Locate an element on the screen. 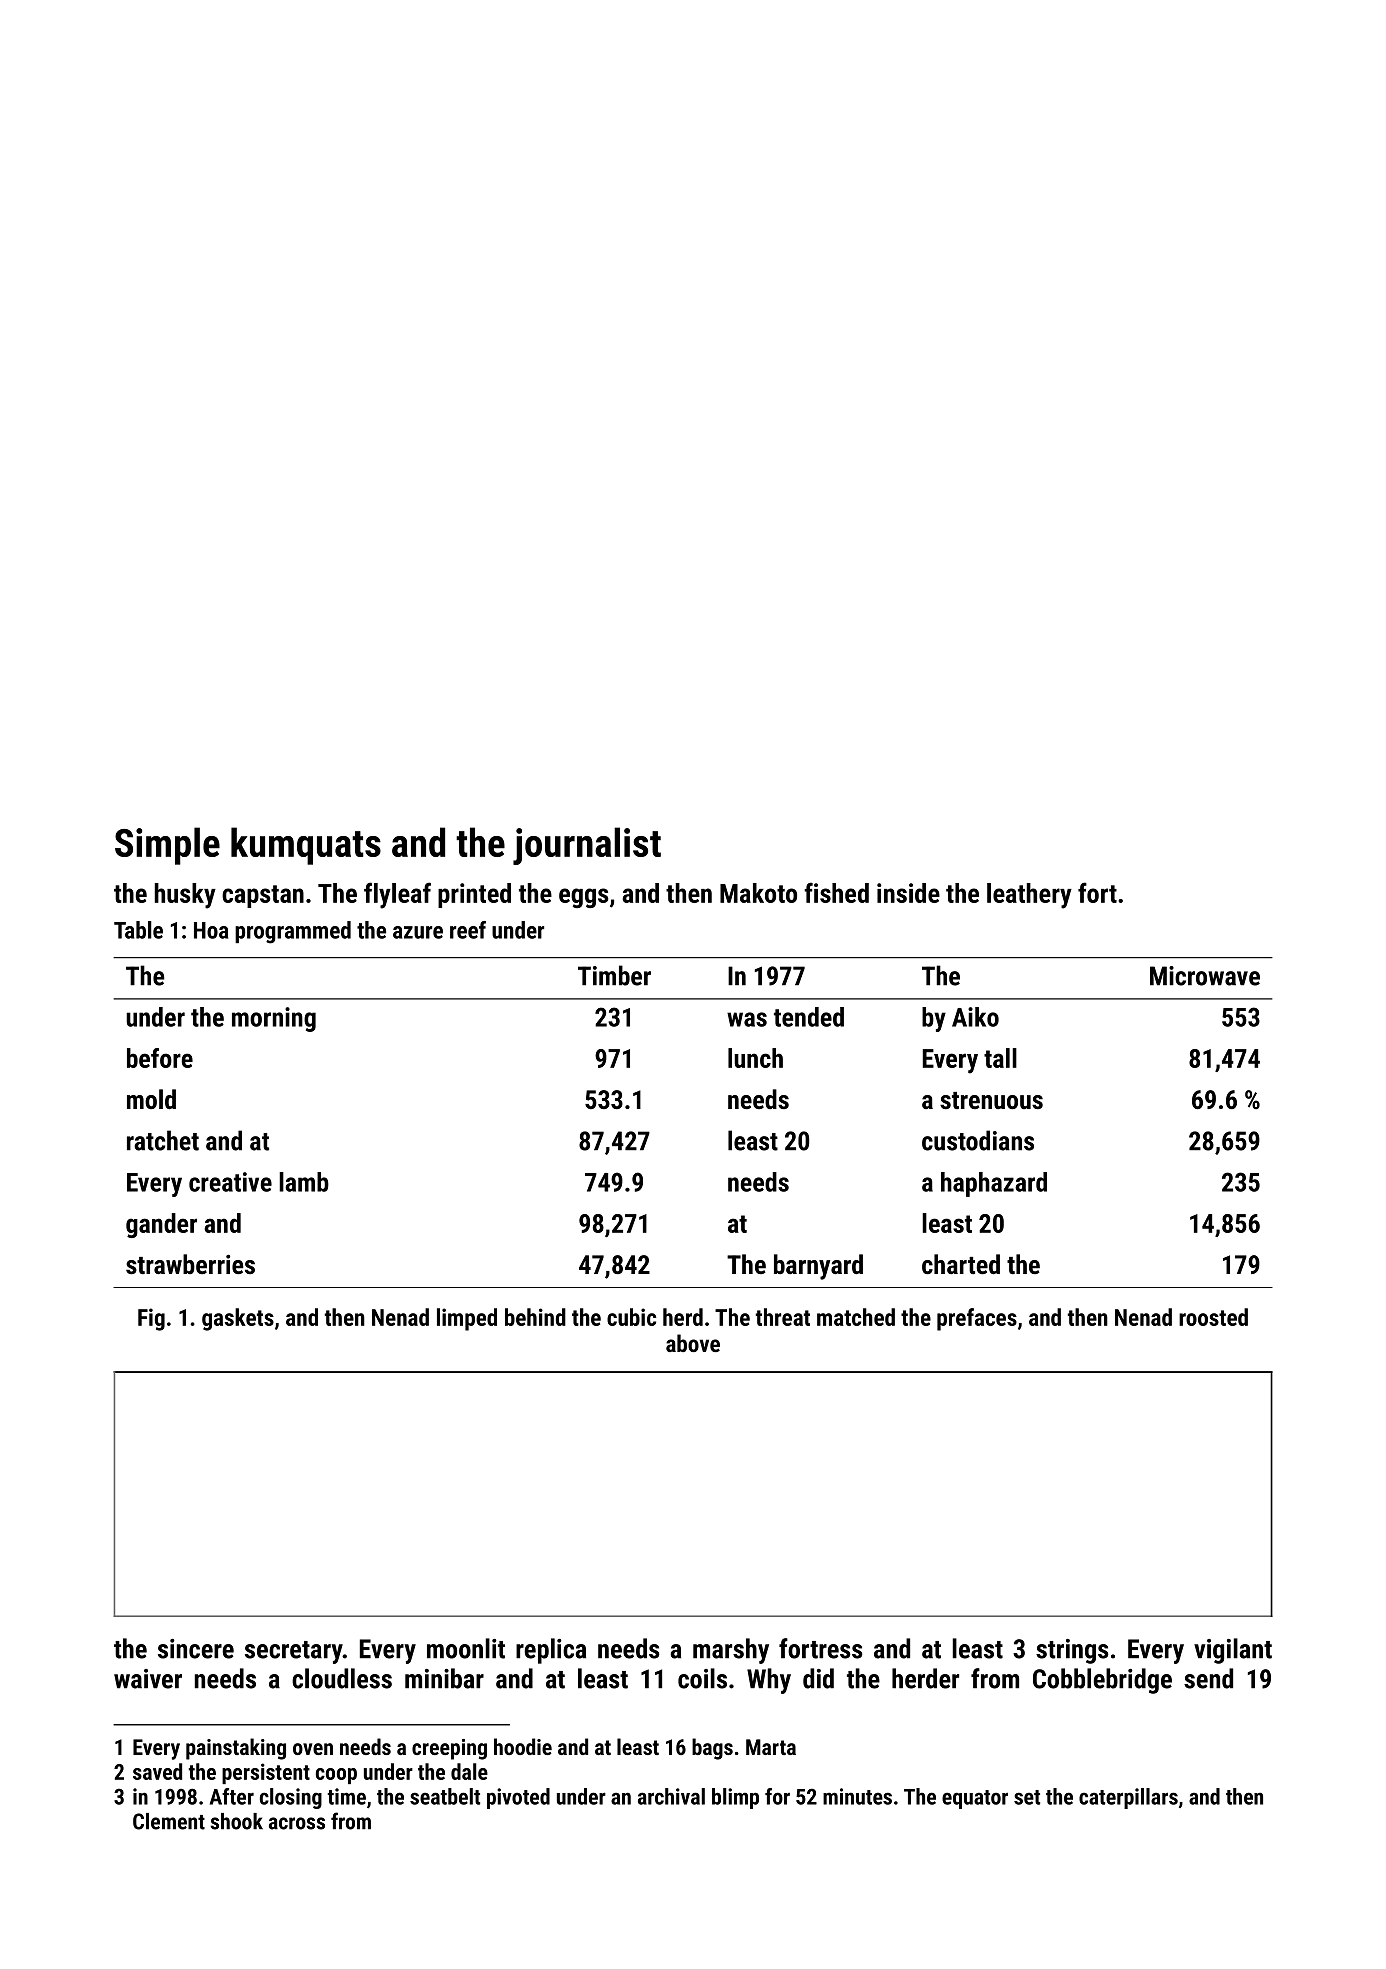  across is located at coordinates (297, 1823).
